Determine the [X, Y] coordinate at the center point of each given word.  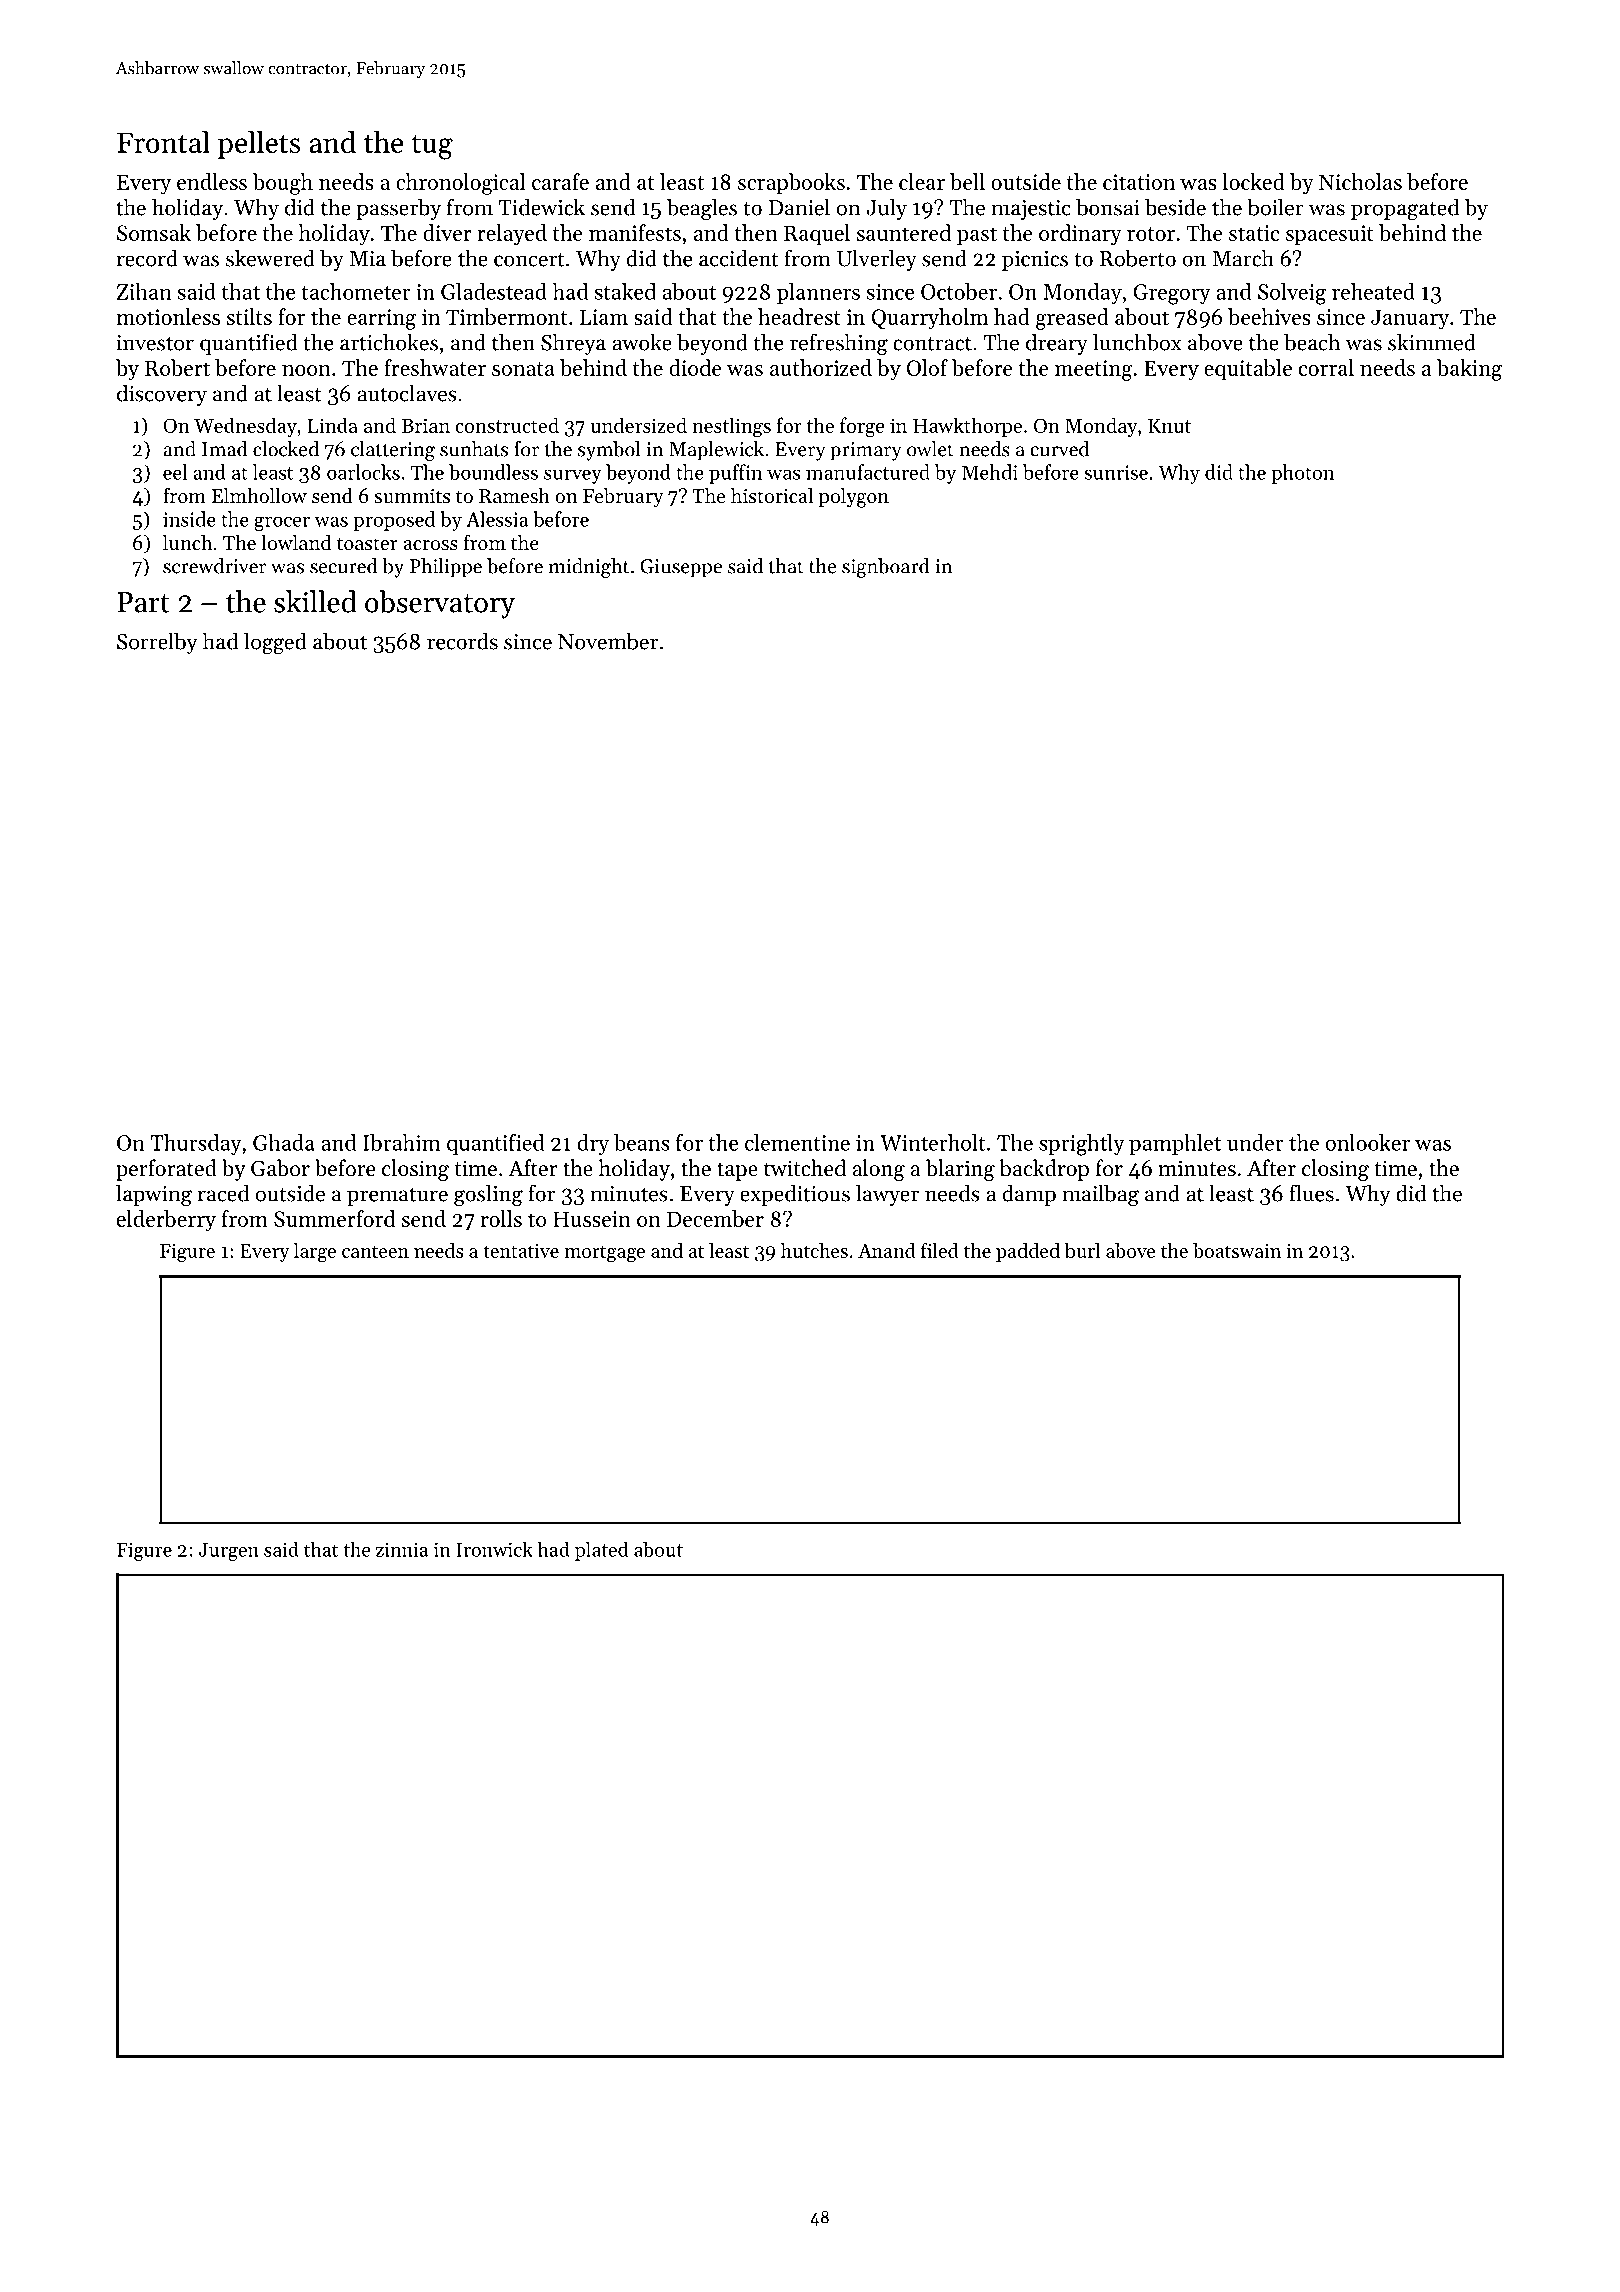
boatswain [1237, 1250]
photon [1302, 474]
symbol [609, 451]
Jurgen [229, 1552]
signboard [886, 568]
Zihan [144, 291]
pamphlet [1175, 1144]
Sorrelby [157, 643]
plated [601, 1551]
